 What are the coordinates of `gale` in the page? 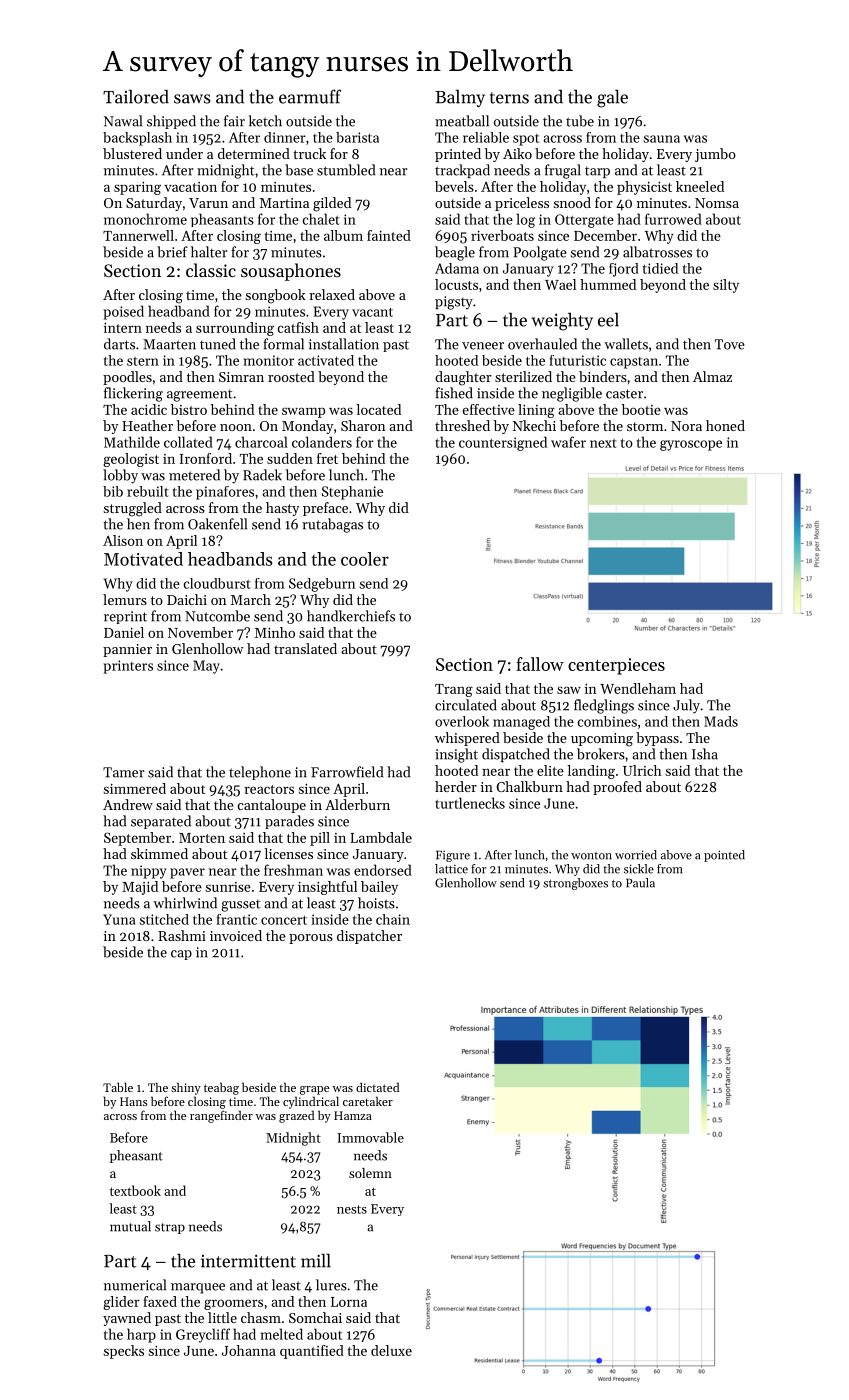 It's located at (612, 98).
